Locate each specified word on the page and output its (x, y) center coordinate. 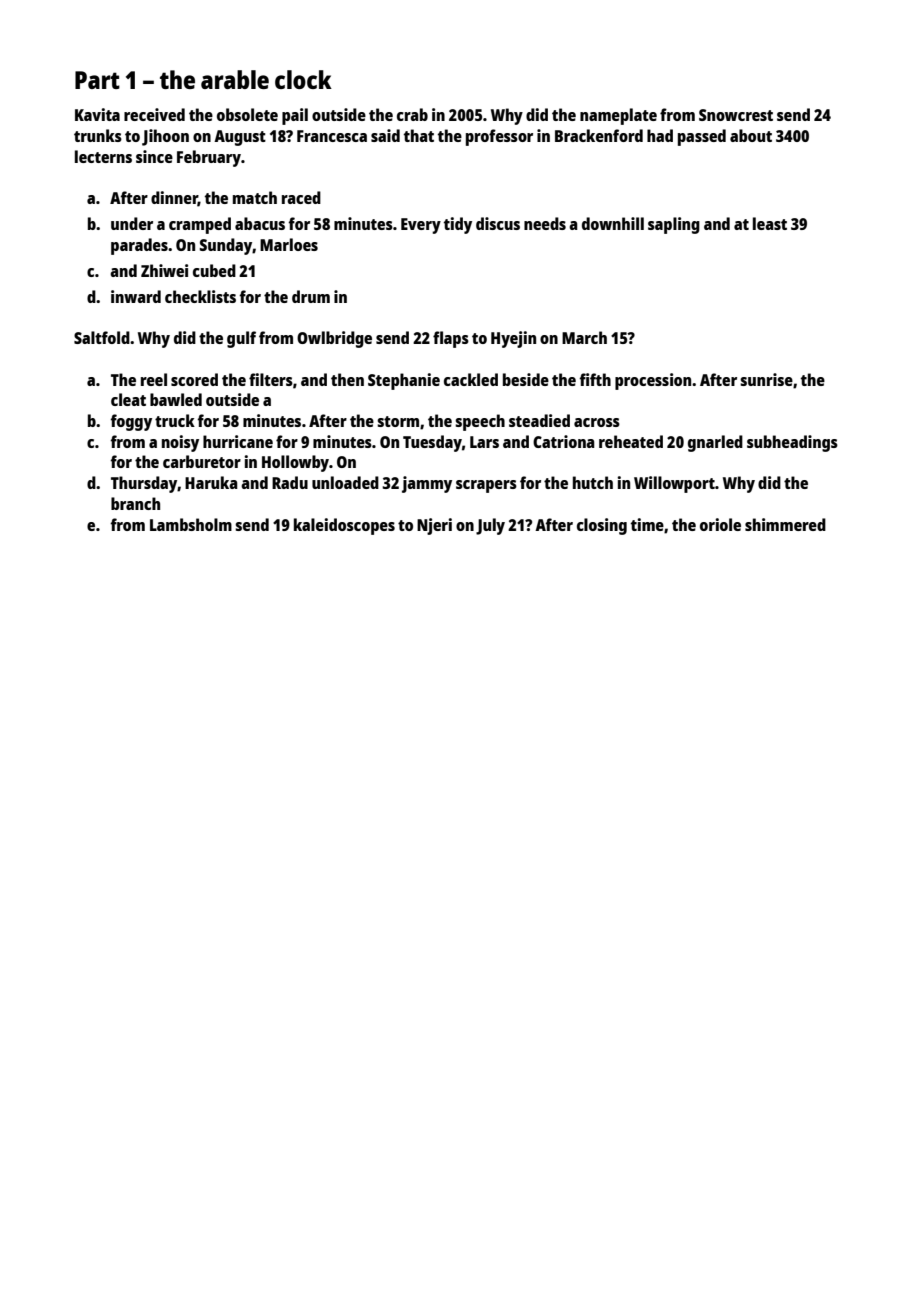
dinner (174, 199)
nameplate (618, 116)
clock (303, 79)
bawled (176, 399)
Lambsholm (191, 524)
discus (498, 223)
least (770, 223)
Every (421, 226)
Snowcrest (736, 115)
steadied (539, 420)
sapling (674, 225)
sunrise (766, 379)
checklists (200, 296)
